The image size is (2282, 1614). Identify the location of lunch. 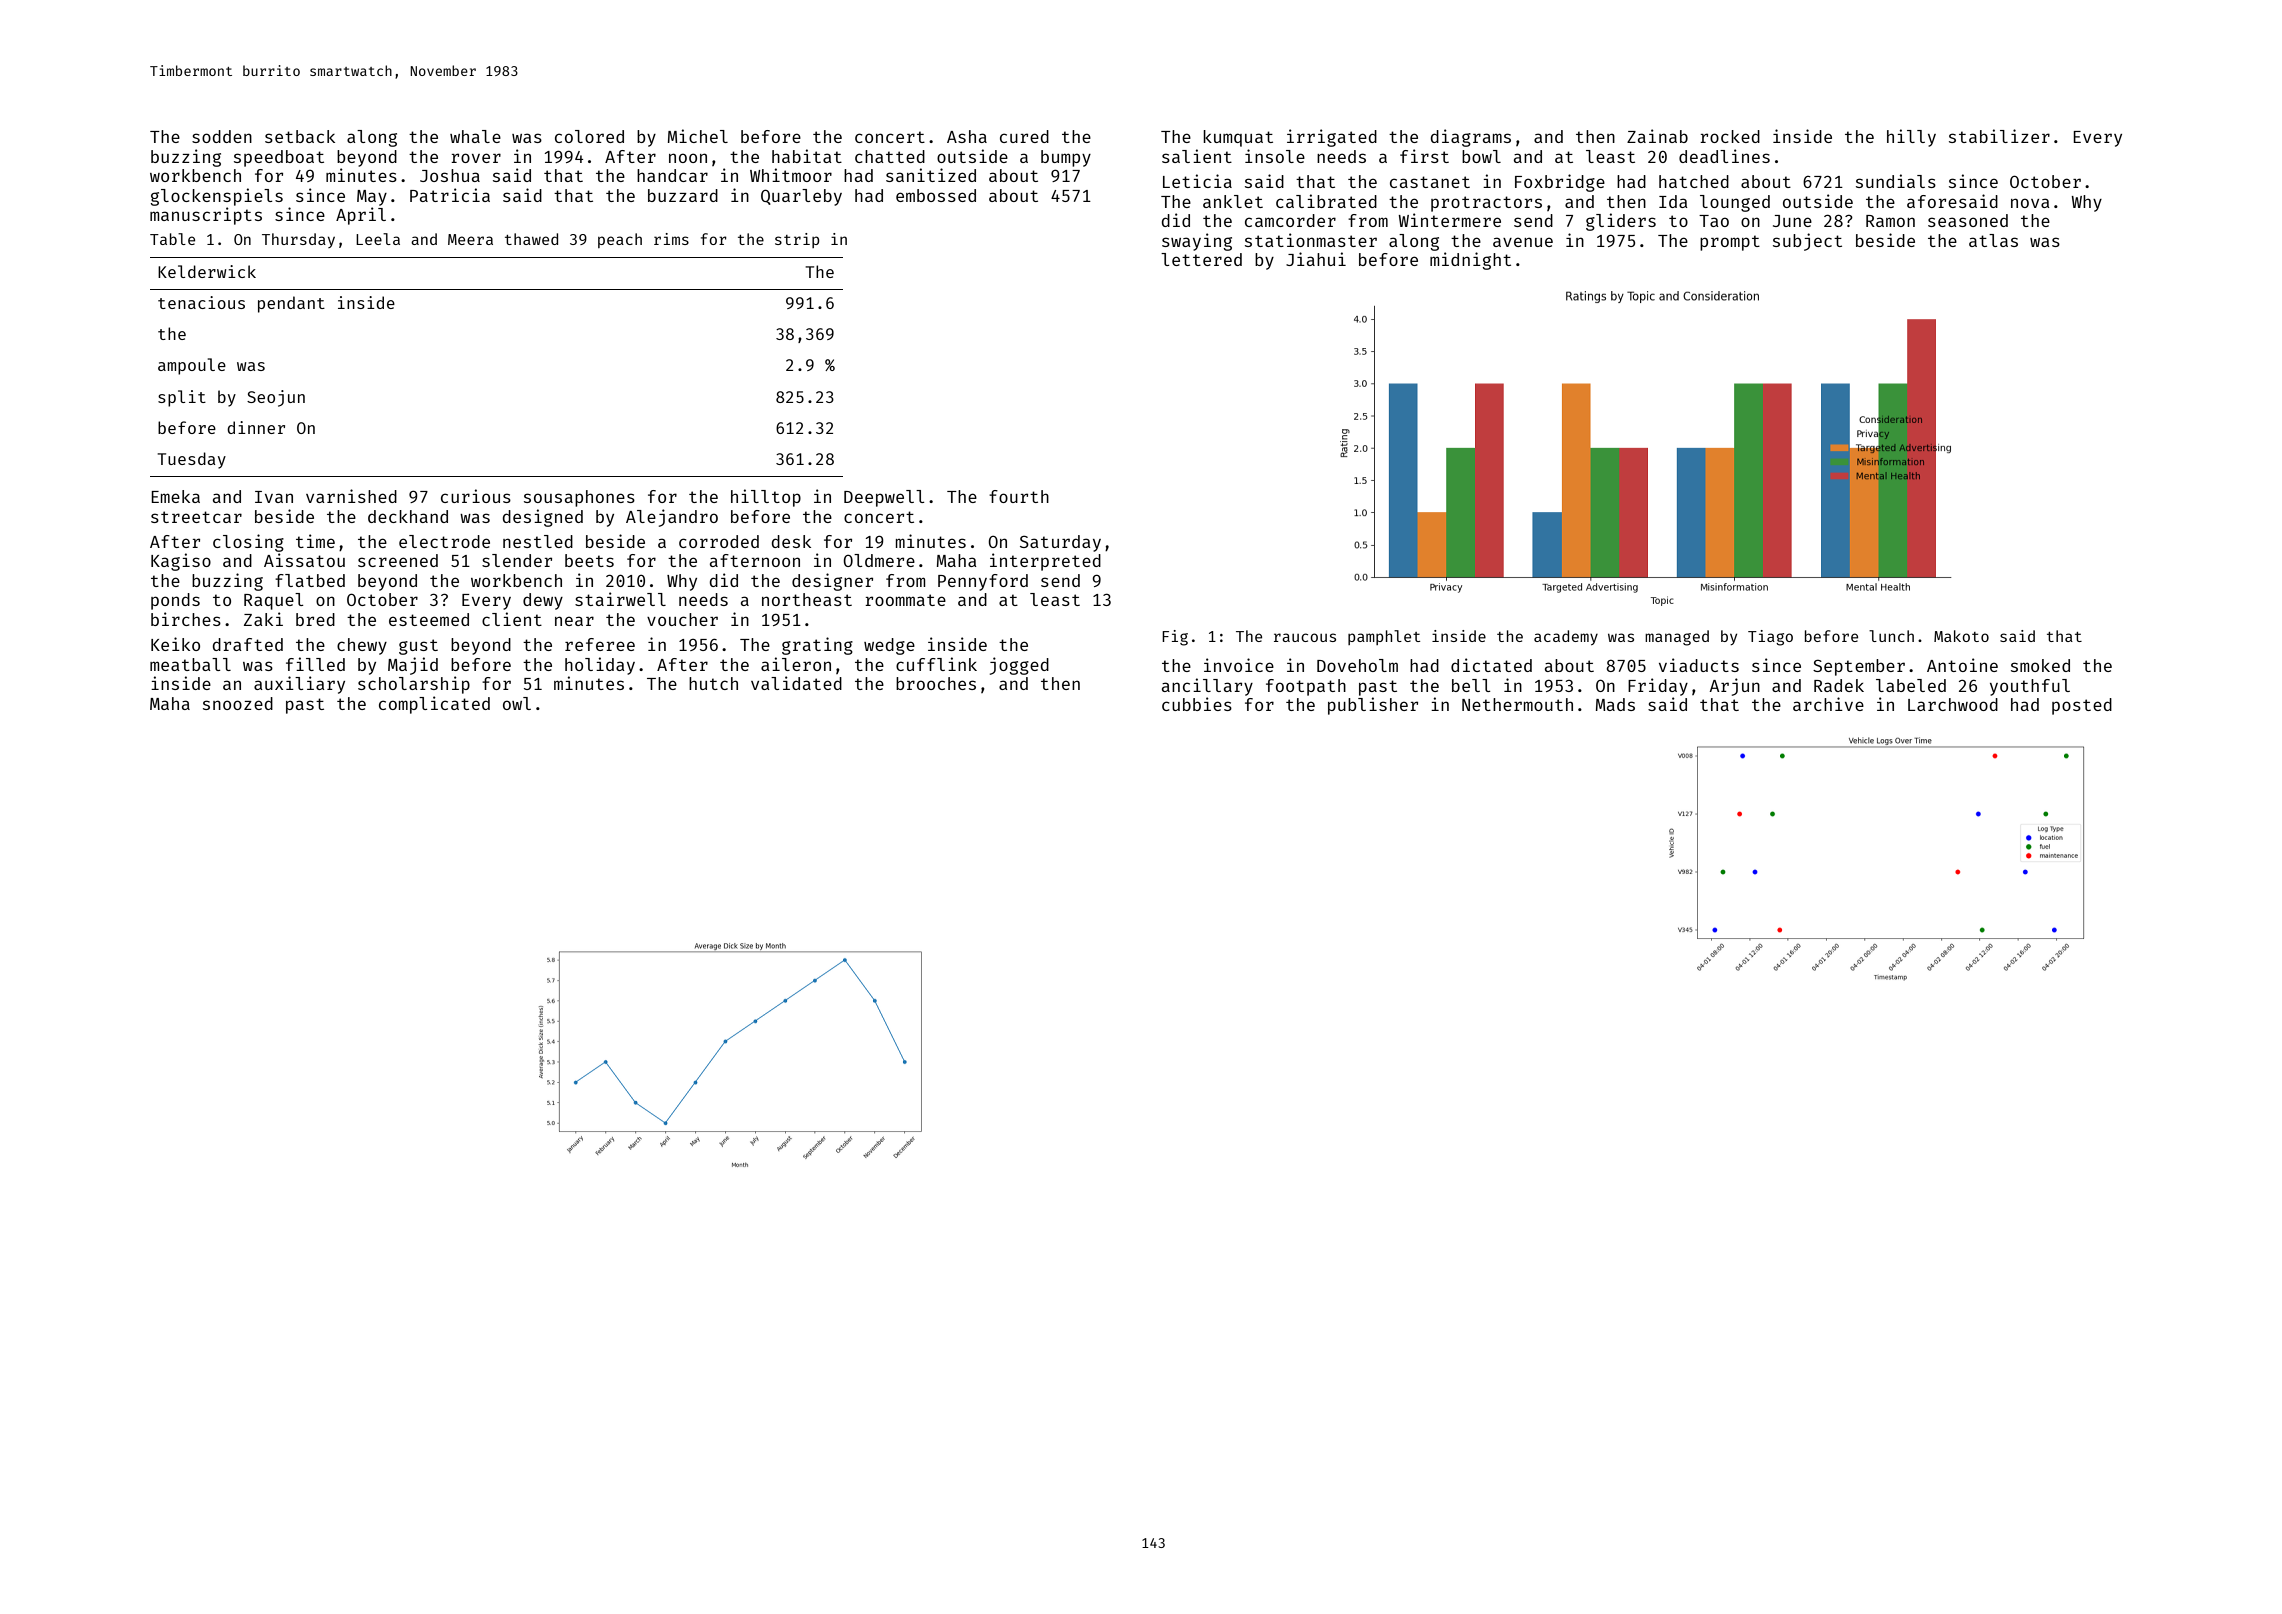
(1891, 636).
